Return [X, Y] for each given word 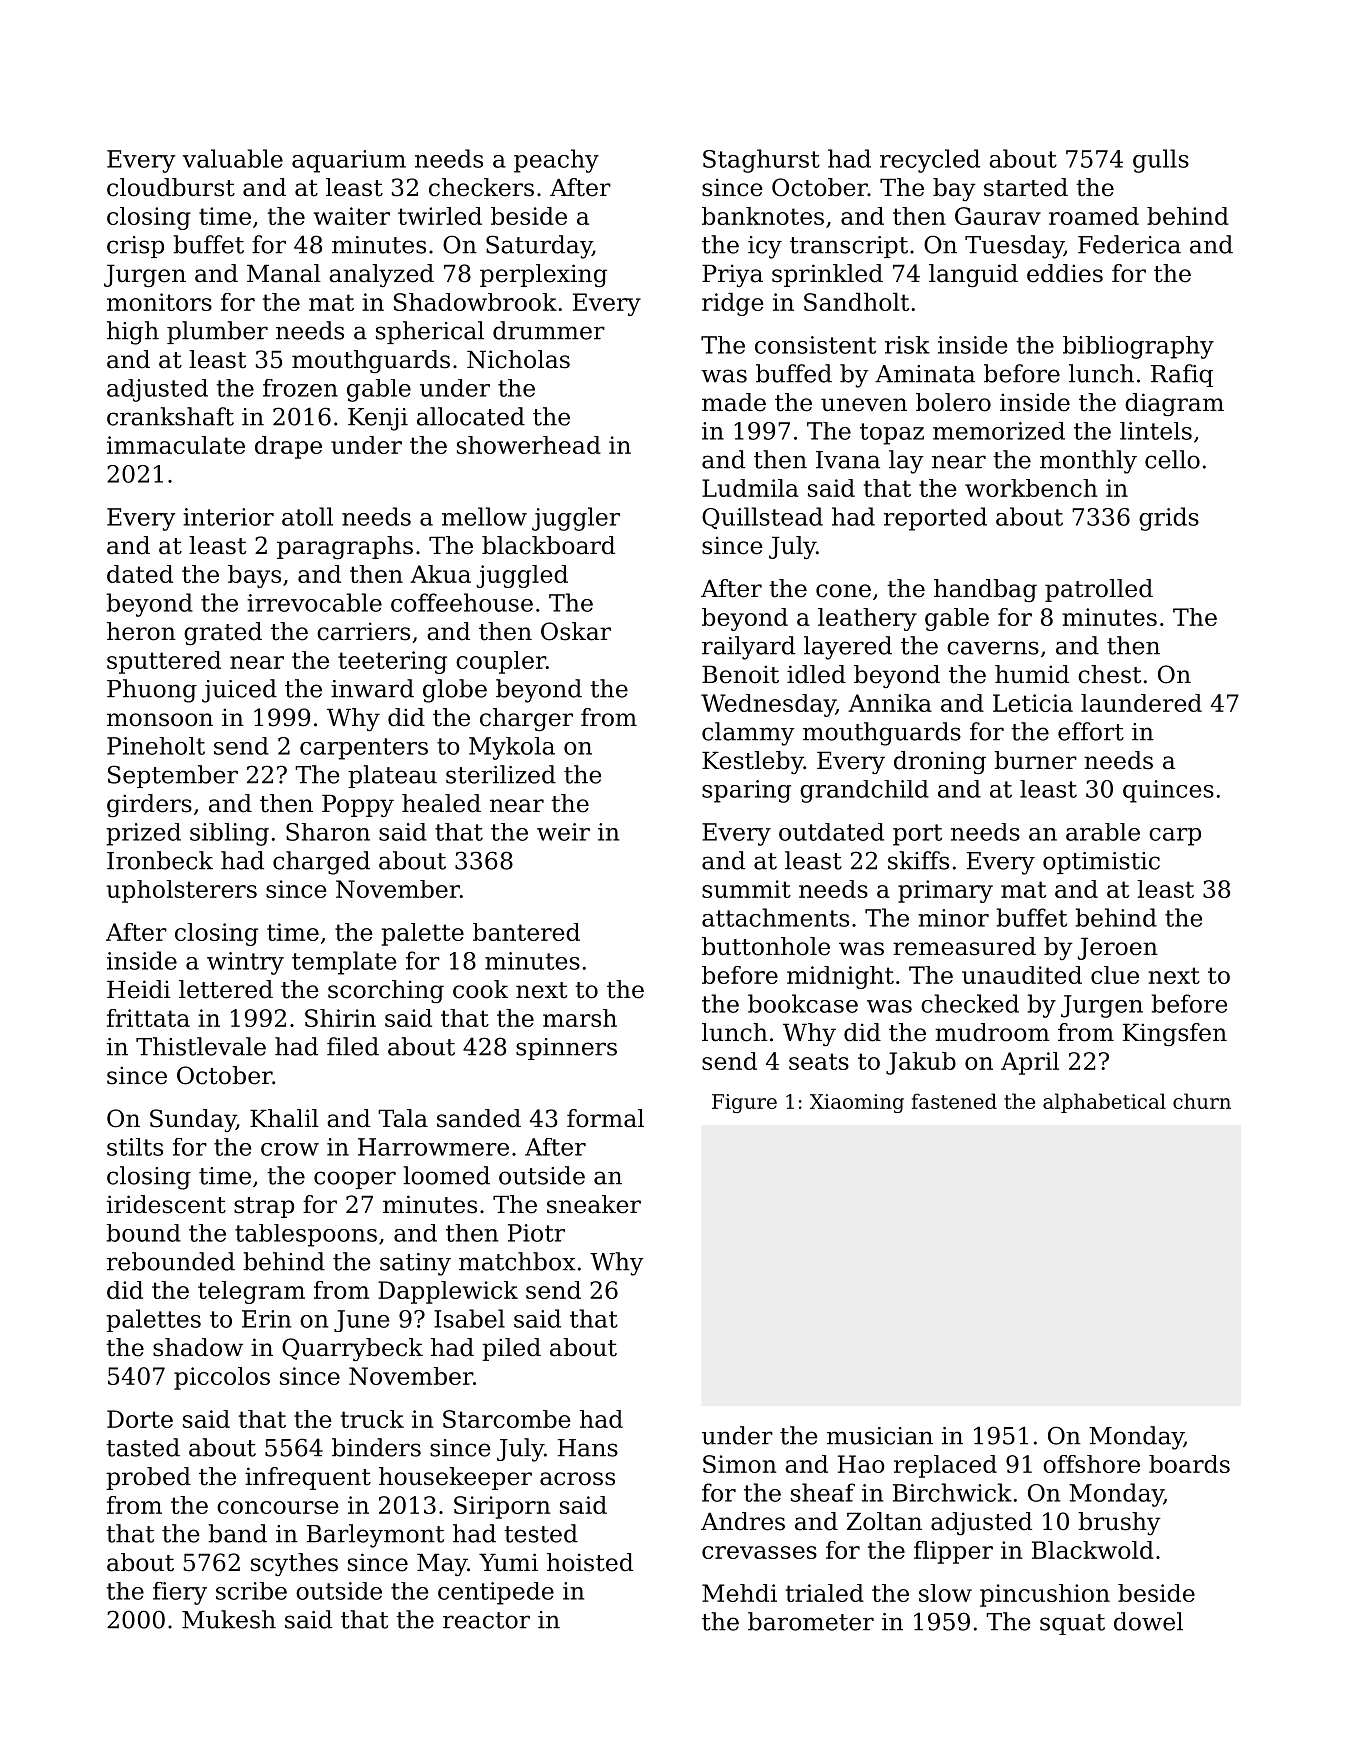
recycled [930, 161]
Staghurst [761, 161]
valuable [233, 158]
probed [148, 1478]
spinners [566, 1049]
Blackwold [1093, 1550]
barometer [811, 1621]
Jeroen [1118, 948]
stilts [135, 1147]
